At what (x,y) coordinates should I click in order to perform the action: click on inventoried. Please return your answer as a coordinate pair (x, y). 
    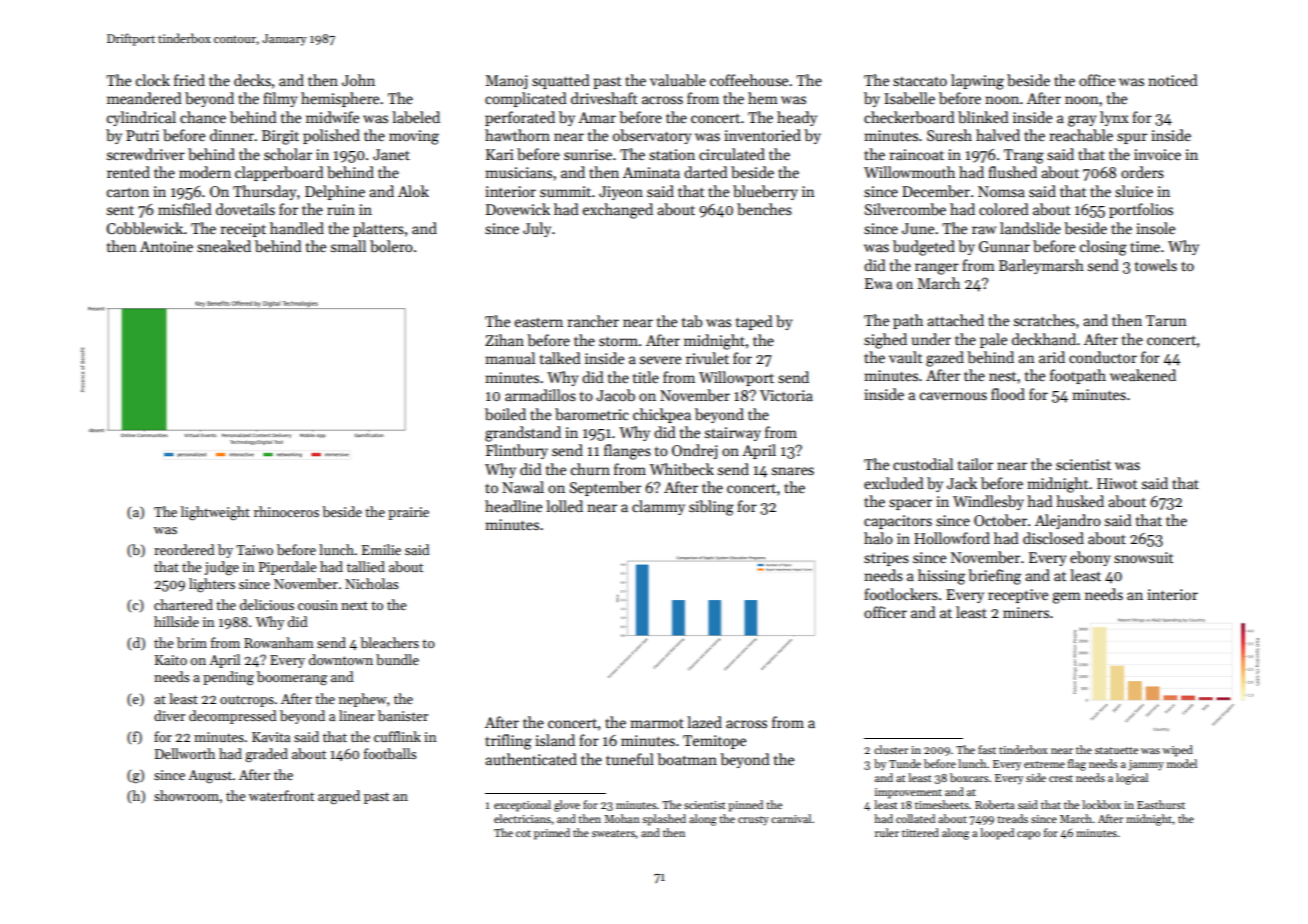
    Looking at the image, I should click on (762, 135).
